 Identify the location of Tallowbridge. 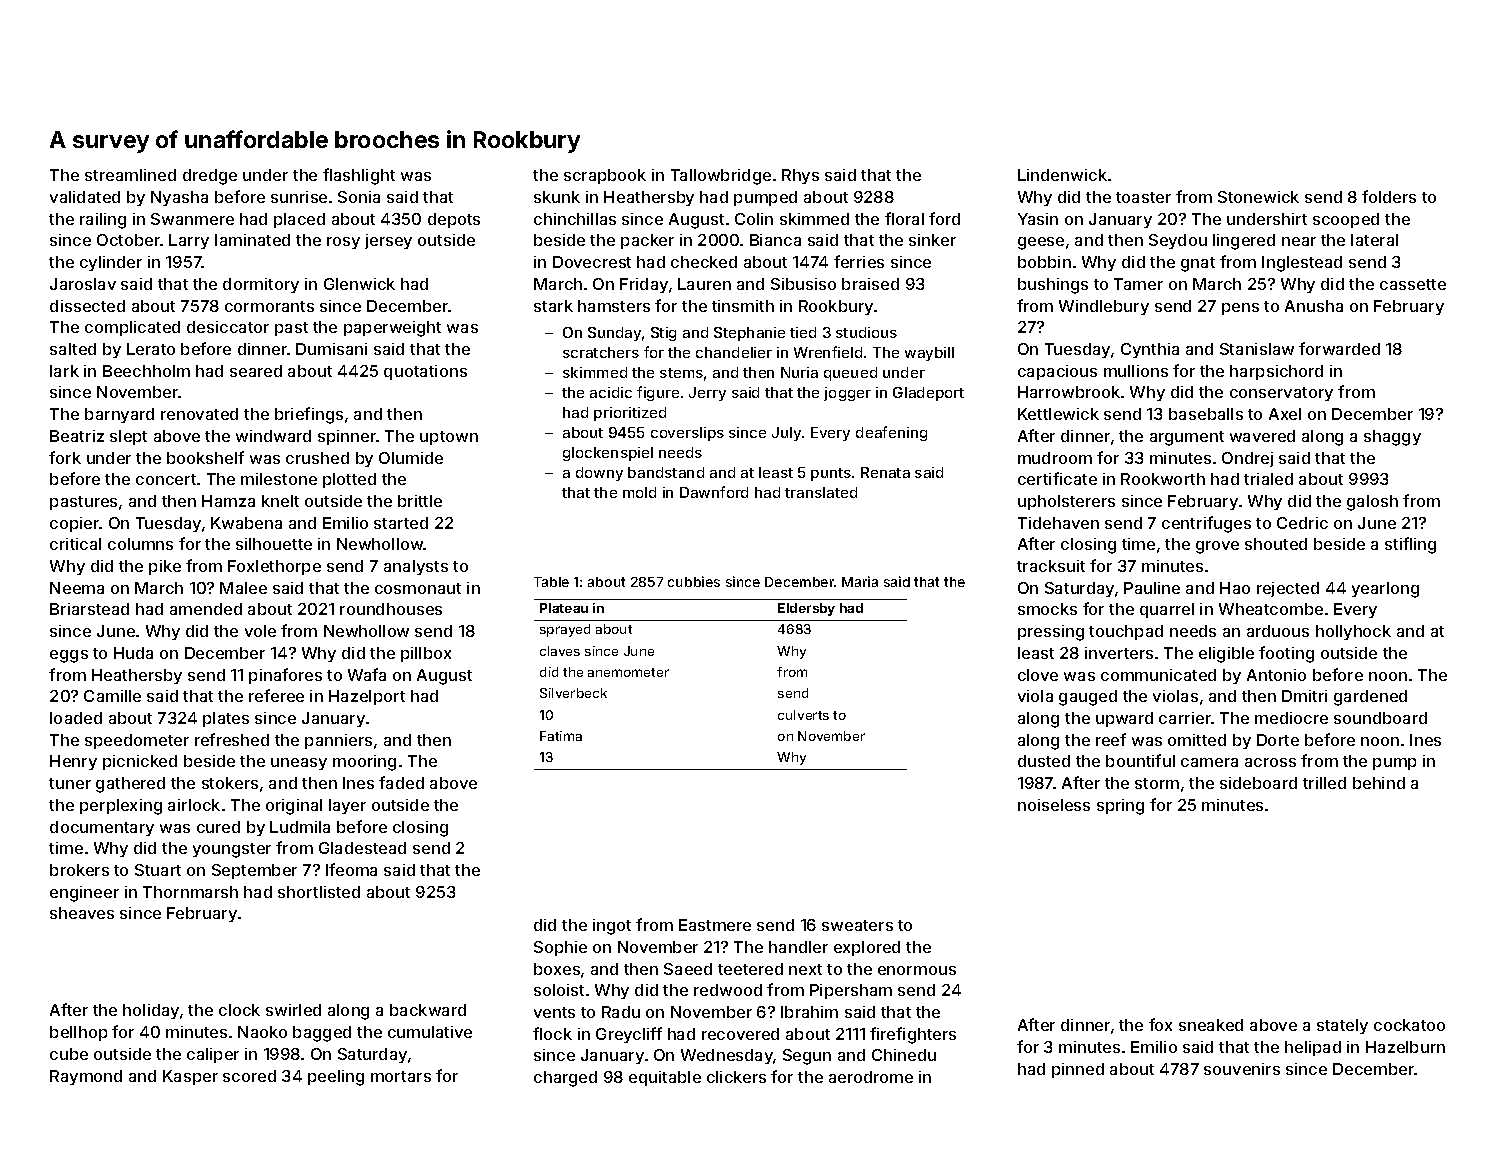
(721, 177).
